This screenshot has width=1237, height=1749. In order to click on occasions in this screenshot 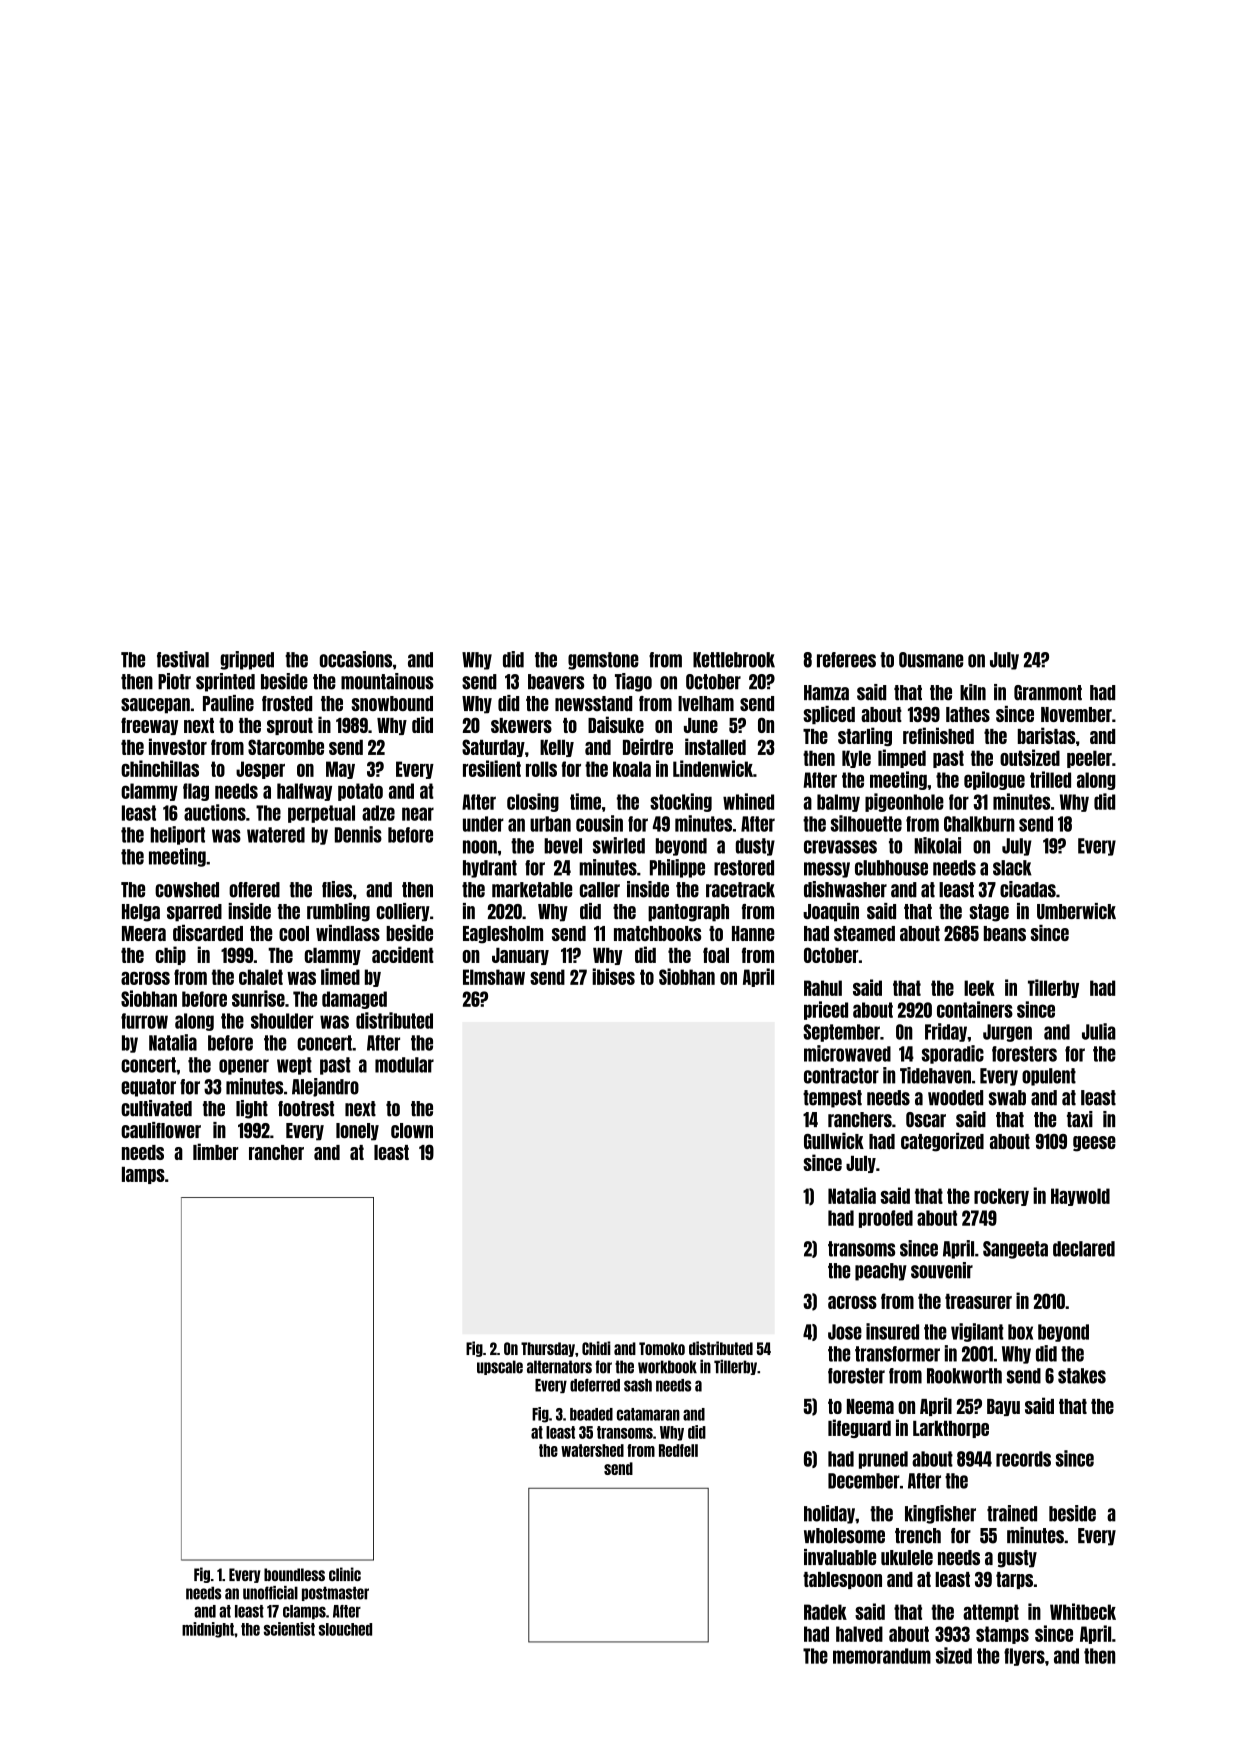, I will do `click(356, 659)`.
